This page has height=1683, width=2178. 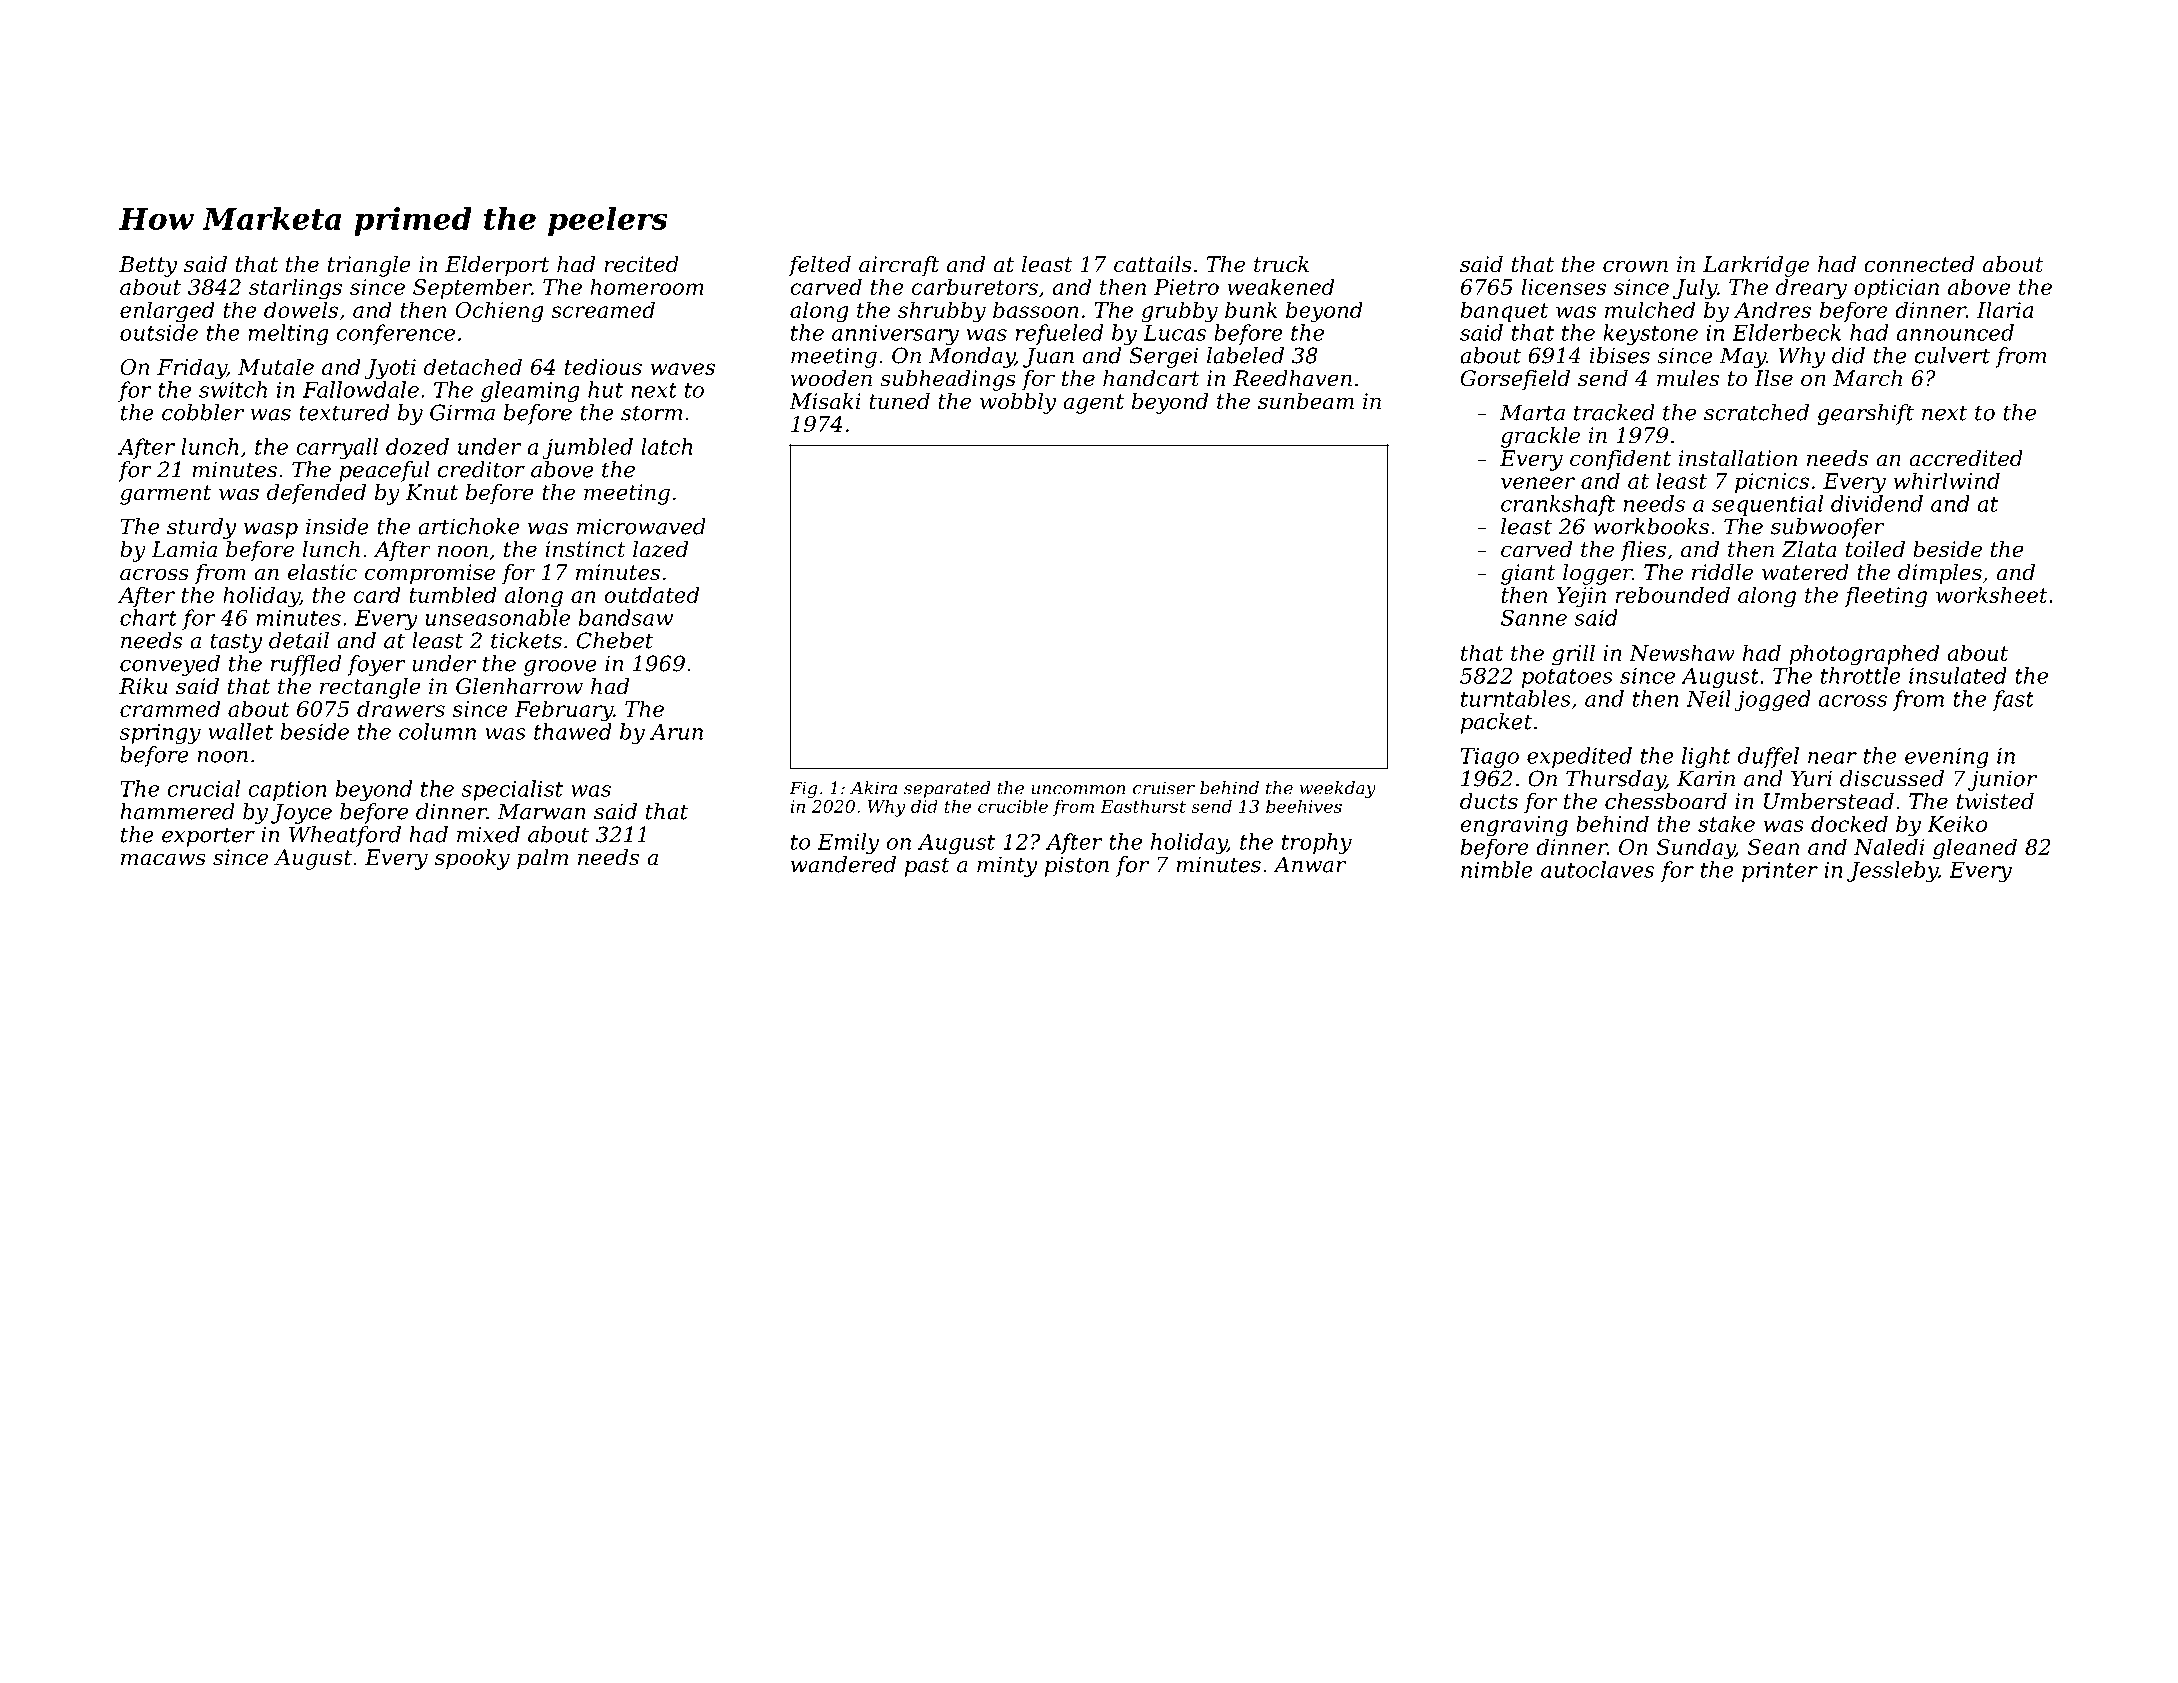 What do you see at coordinates (1919, 264) in the page?
I see `connected` at bounding box center [1919, 264].
